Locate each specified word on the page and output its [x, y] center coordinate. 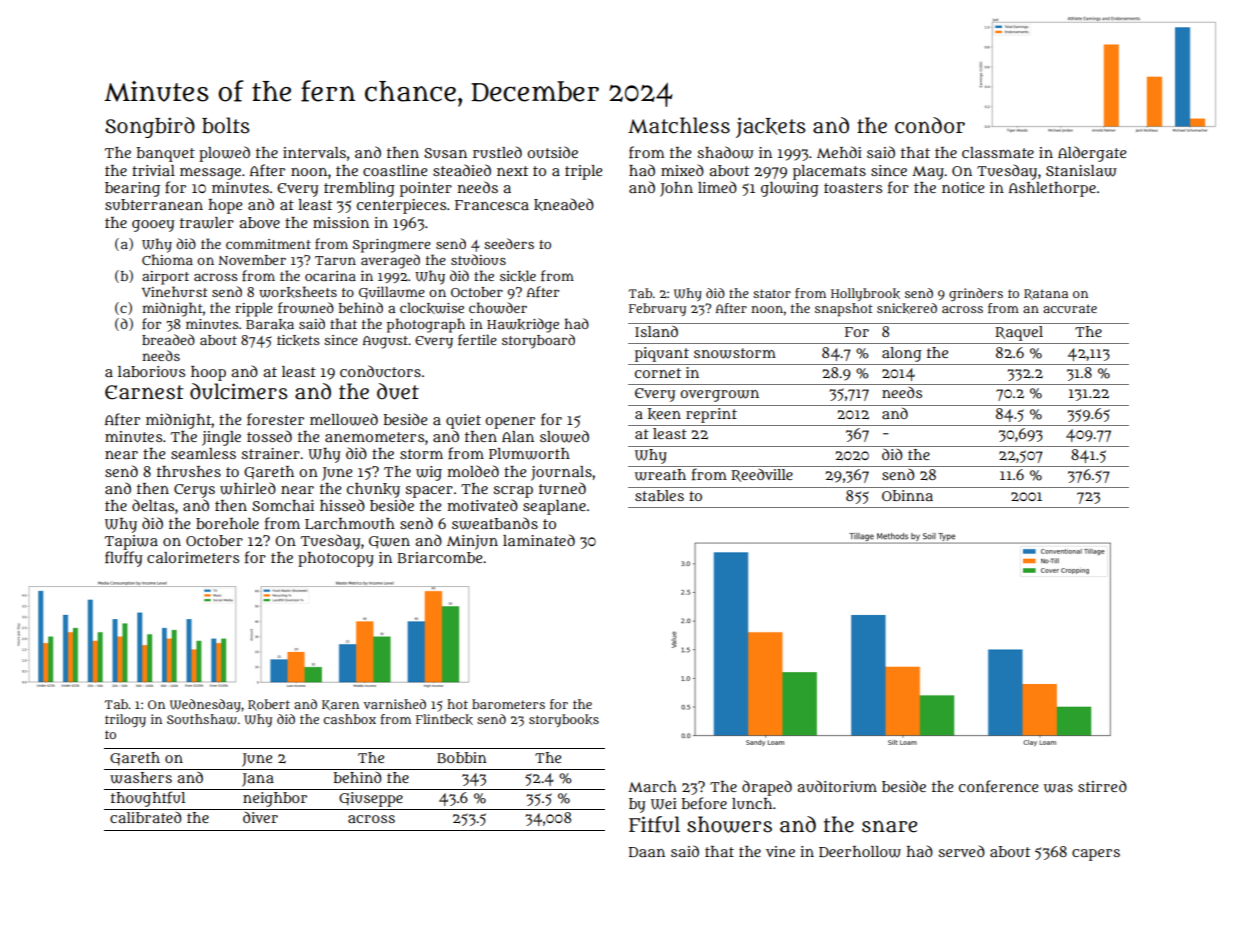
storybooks [564, 720]
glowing [790, 189]
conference [998, 786]
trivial [153, 170]
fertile [477, 339]
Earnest [144, 392]
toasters [853, 188]
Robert [269, 705]
